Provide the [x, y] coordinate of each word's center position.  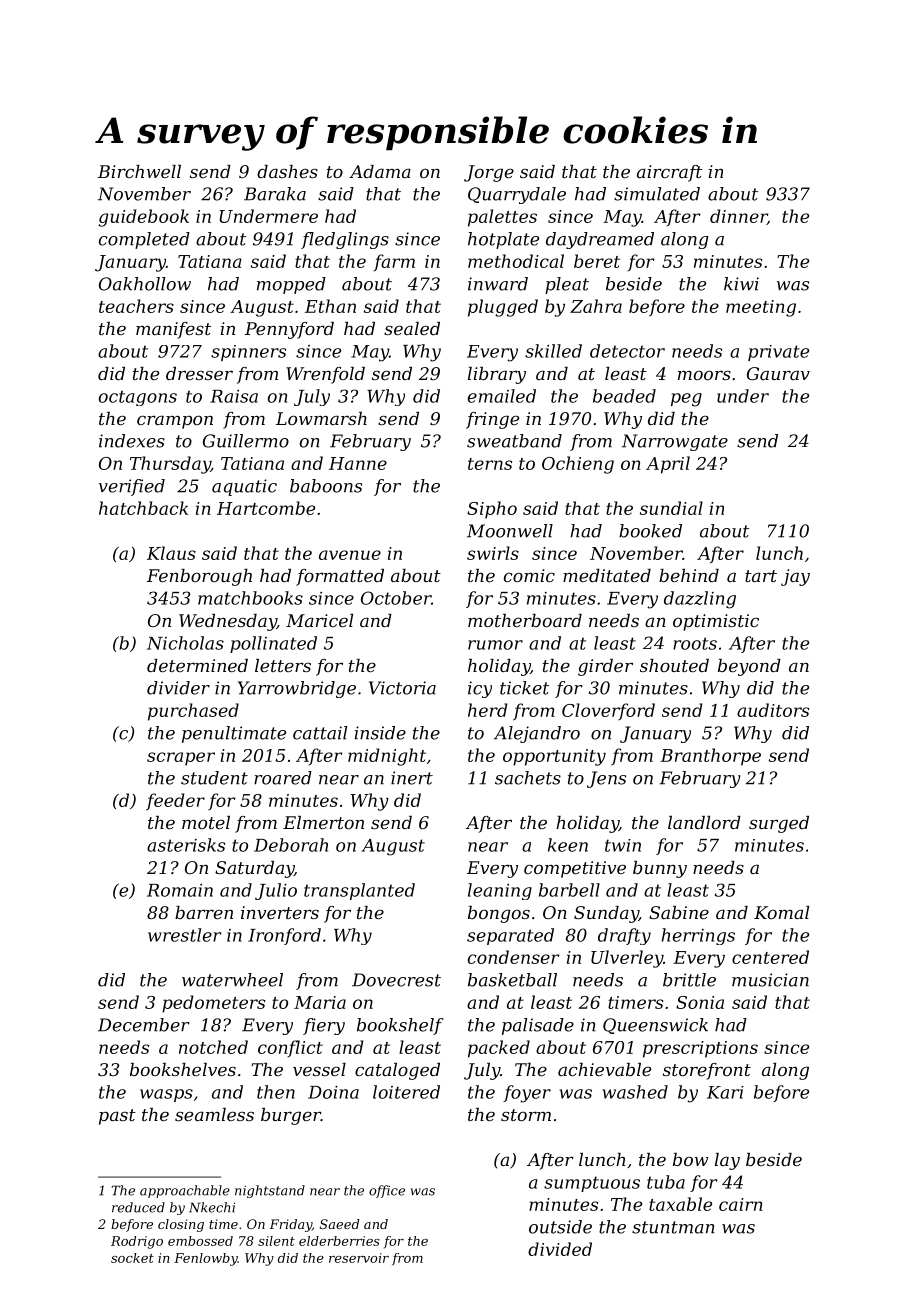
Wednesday [228, 622]
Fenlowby [206, 1259]
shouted [674, 665]
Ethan [330, 306]
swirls [493, 553]
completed [144, 240]
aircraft [669, 173]
